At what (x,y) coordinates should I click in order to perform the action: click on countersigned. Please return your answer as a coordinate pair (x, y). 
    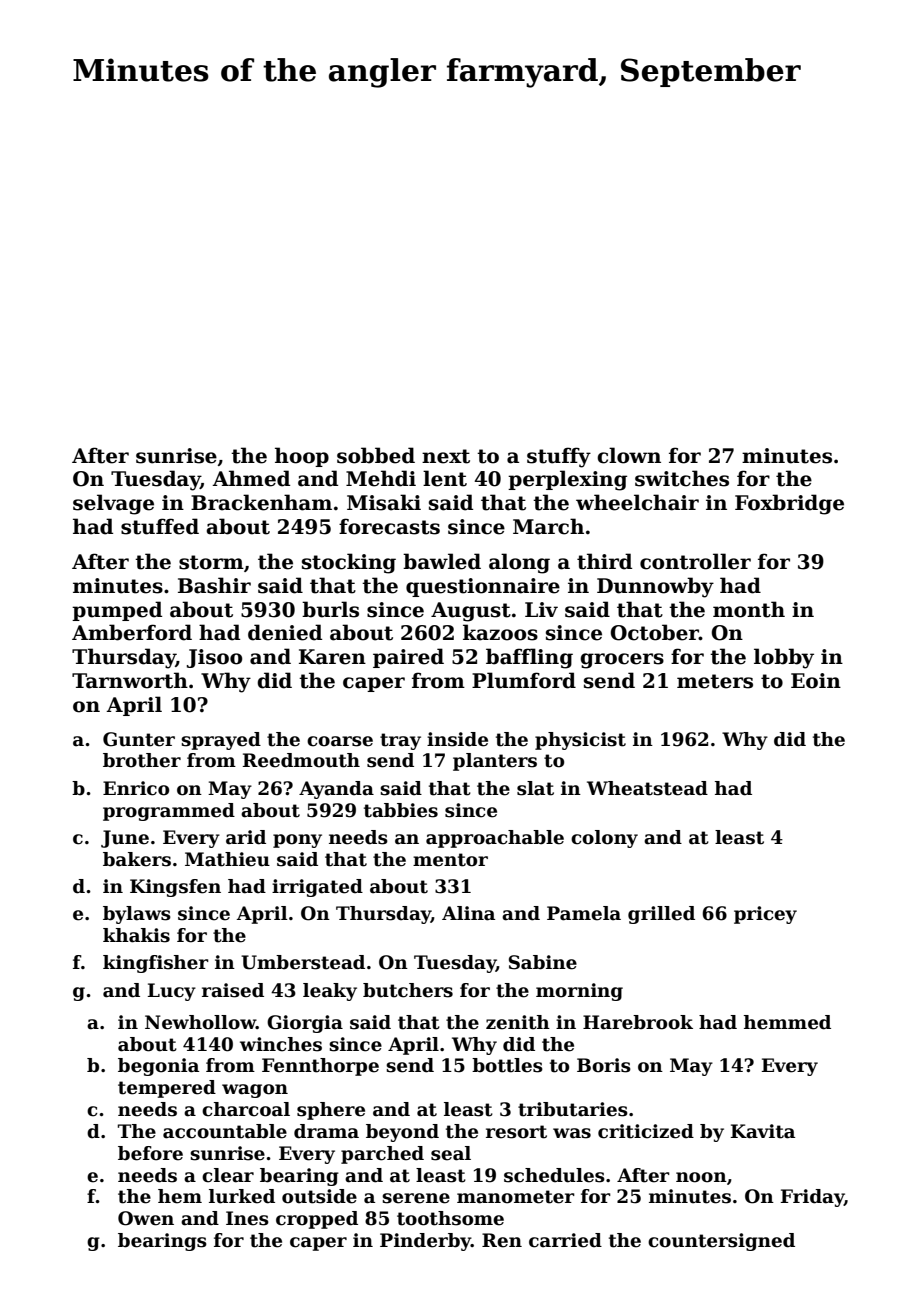
    Looking at the image, I should click on (721, 1242).
